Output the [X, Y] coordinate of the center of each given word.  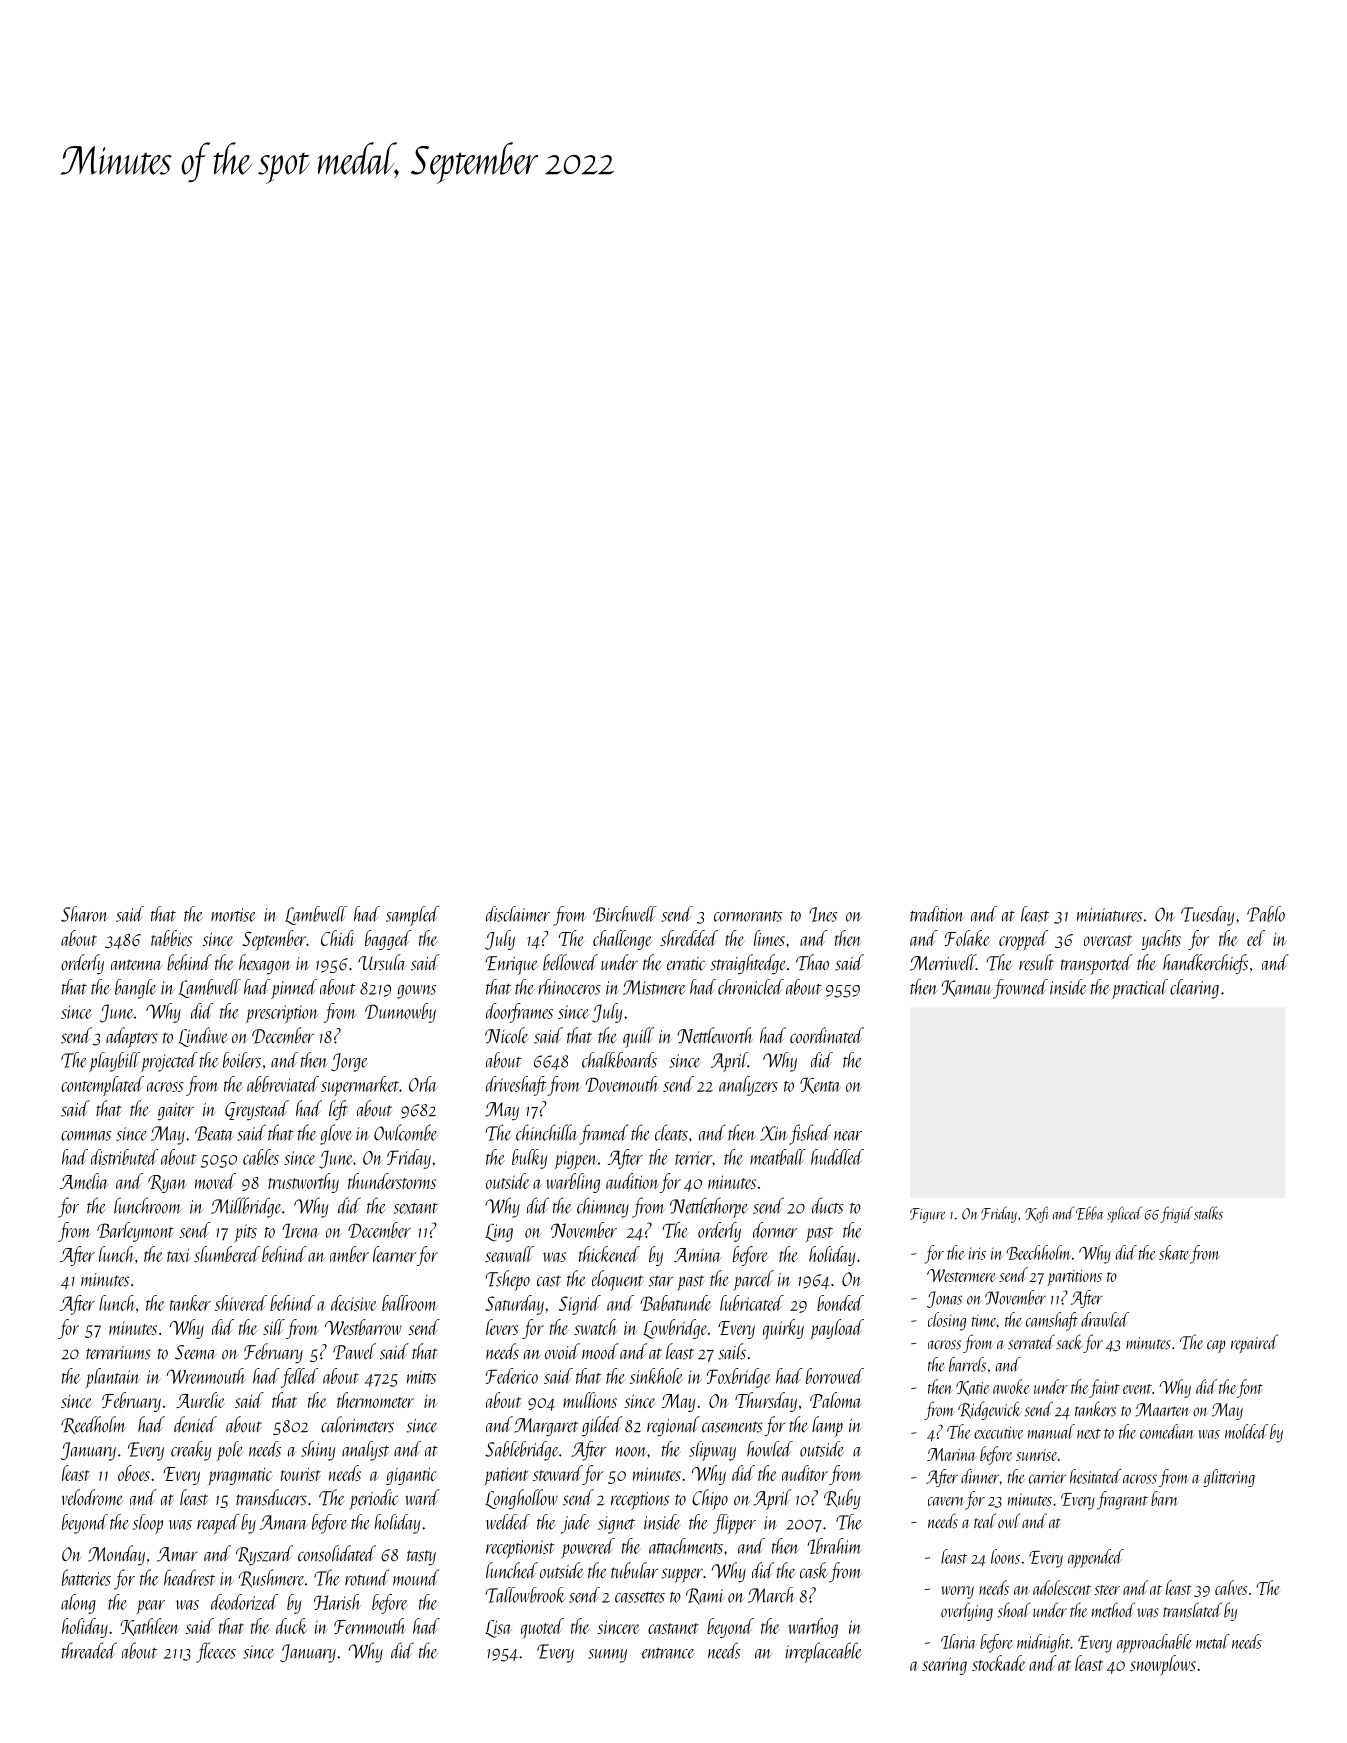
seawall [509, 1254]
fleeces [216, 1652]
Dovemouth [622, 1084]
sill [274, 1327]
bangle [135, 989]
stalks [1208, 1213]
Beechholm [1038, 1252]
